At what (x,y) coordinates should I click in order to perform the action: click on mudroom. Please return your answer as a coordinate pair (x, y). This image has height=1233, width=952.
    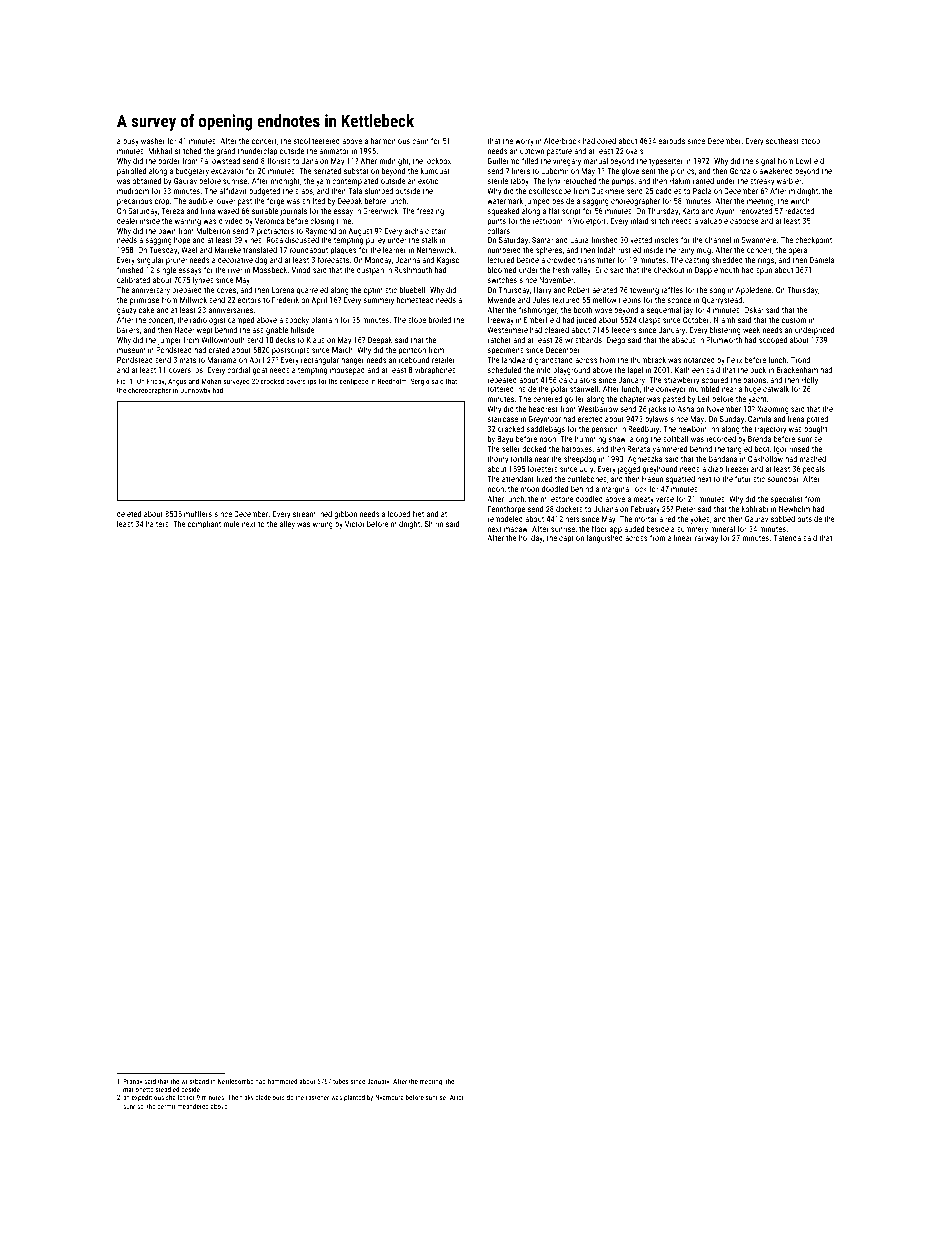
    Looking at the image, I should click on (133, 191).
